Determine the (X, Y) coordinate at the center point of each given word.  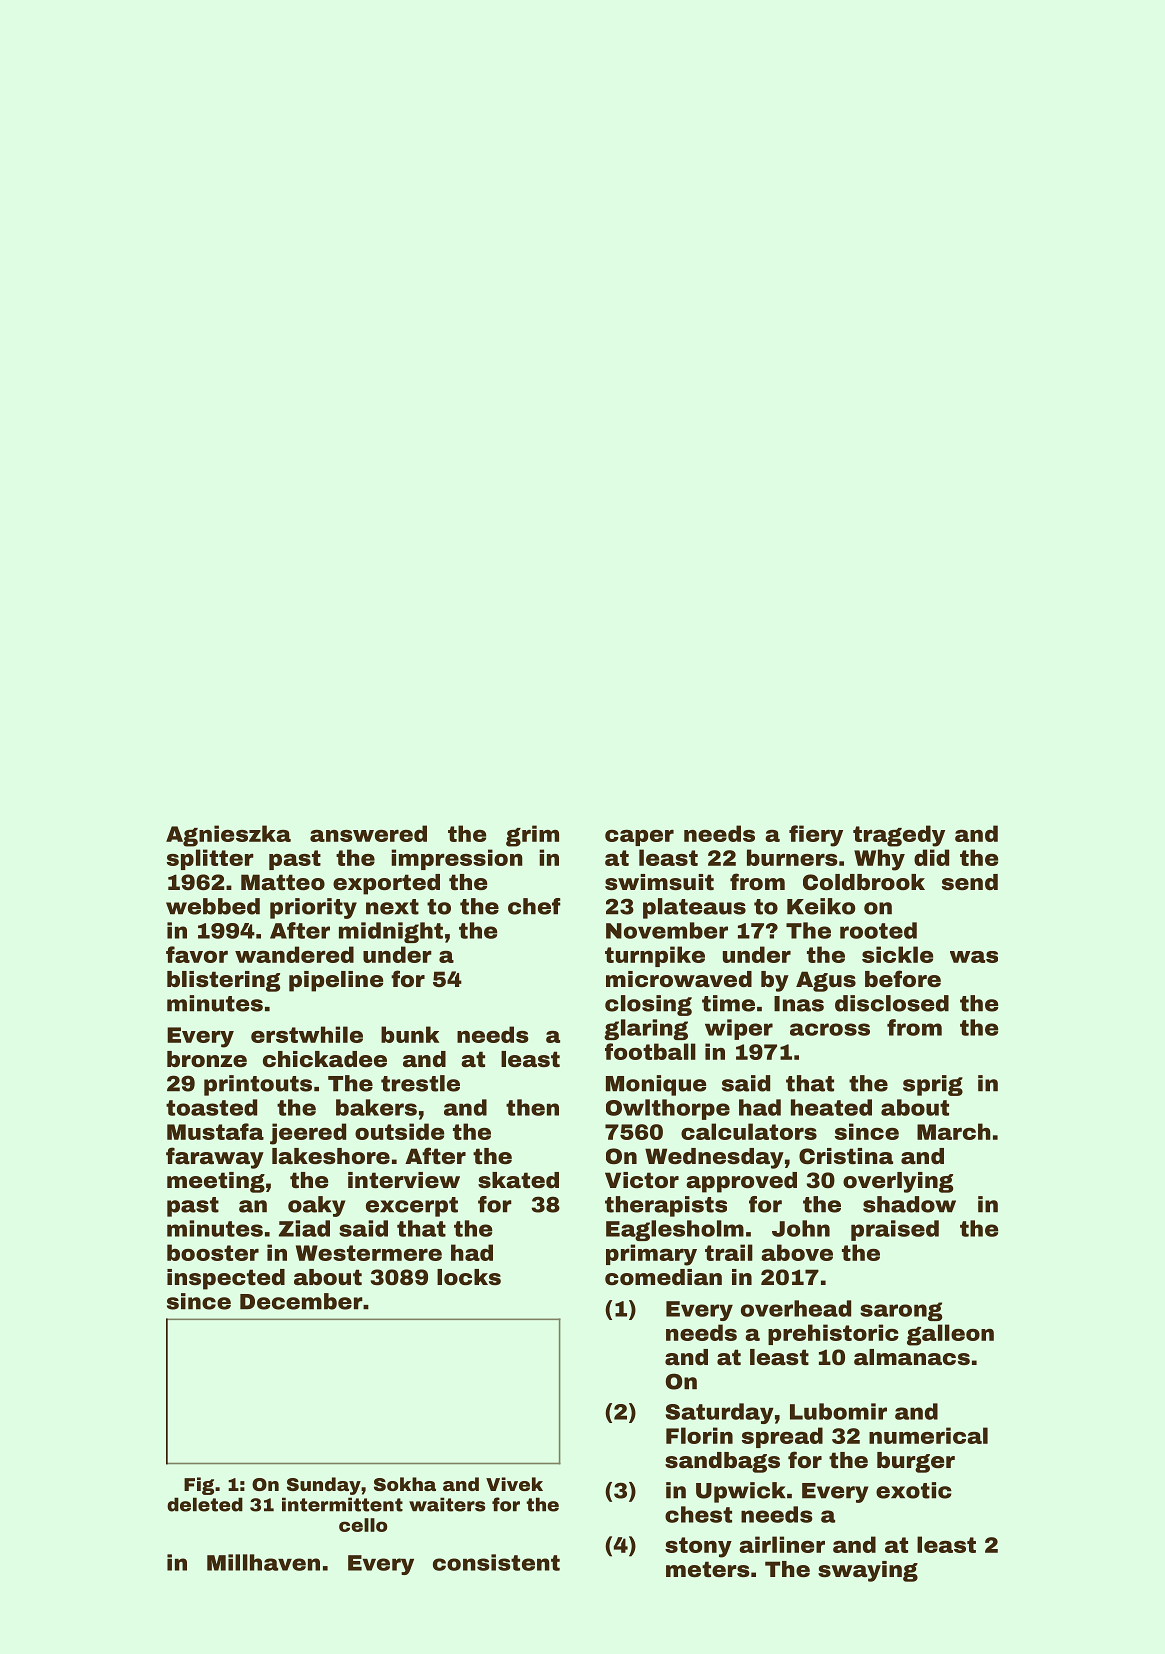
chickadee (325, 1059)
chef (534, 906)
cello (363, 1525)
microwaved (679, 979)
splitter (210, 859)
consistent (496, 1562)
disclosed (892, 1003)
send (970, 882)
